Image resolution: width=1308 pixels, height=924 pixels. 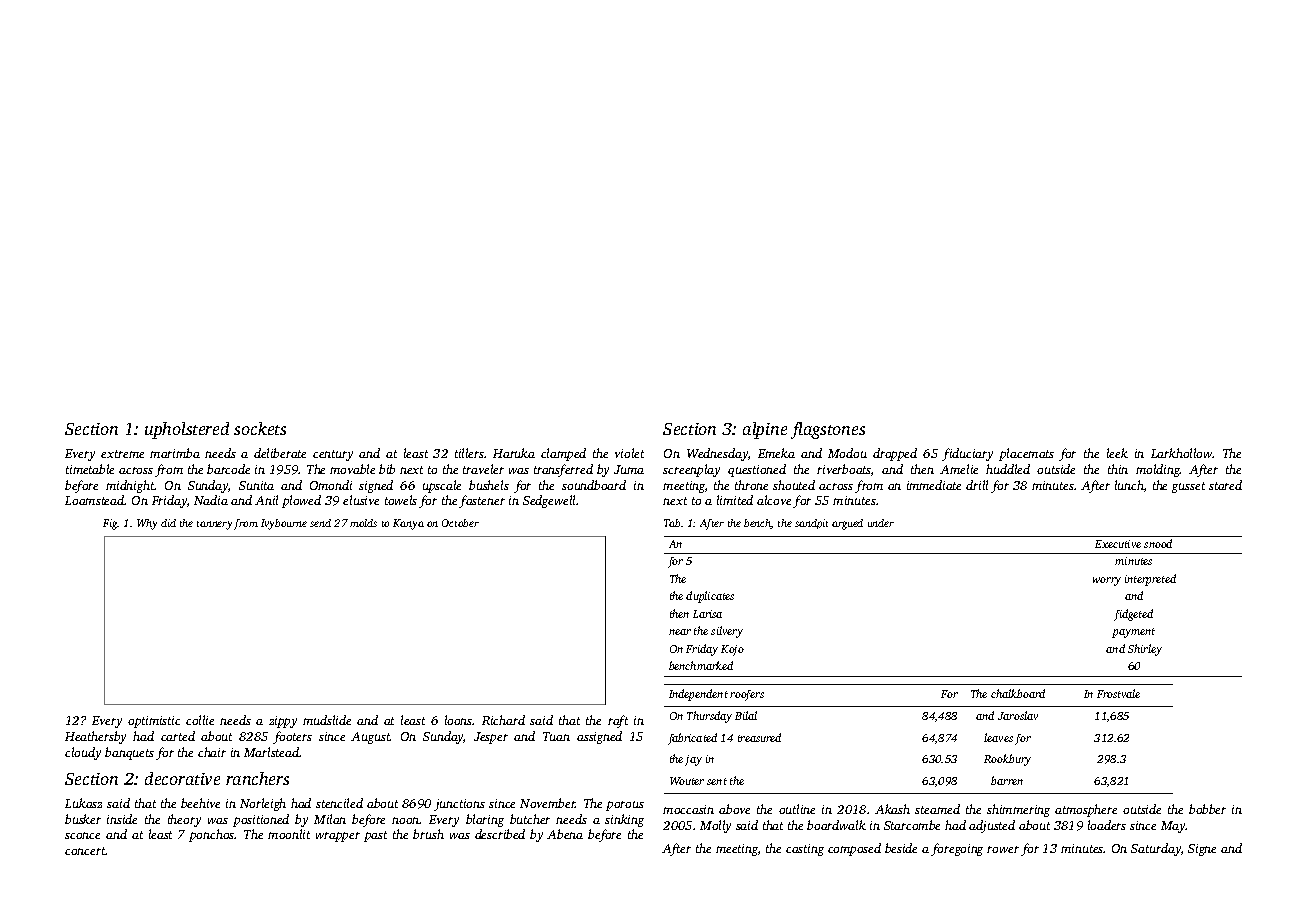 I want to click on sockets, so click(x=260, y=428).
